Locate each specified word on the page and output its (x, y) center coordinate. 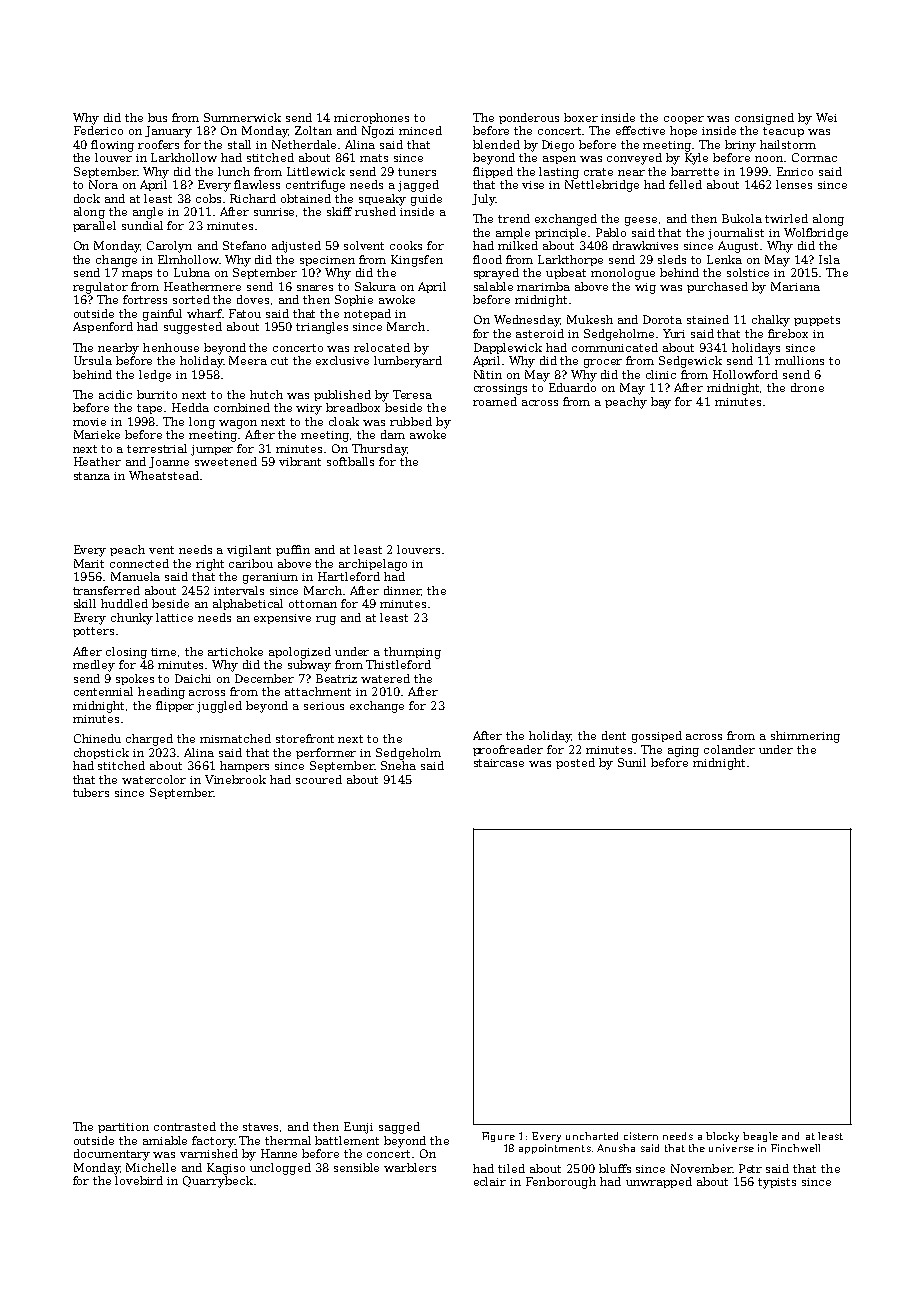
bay (661, 403)
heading (161, 693)
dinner (402, 590)
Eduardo (572, 387)
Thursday (379, 450)
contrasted (185, 1126)
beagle (760, 1137)
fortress (145, 299)
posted (575, 763)
